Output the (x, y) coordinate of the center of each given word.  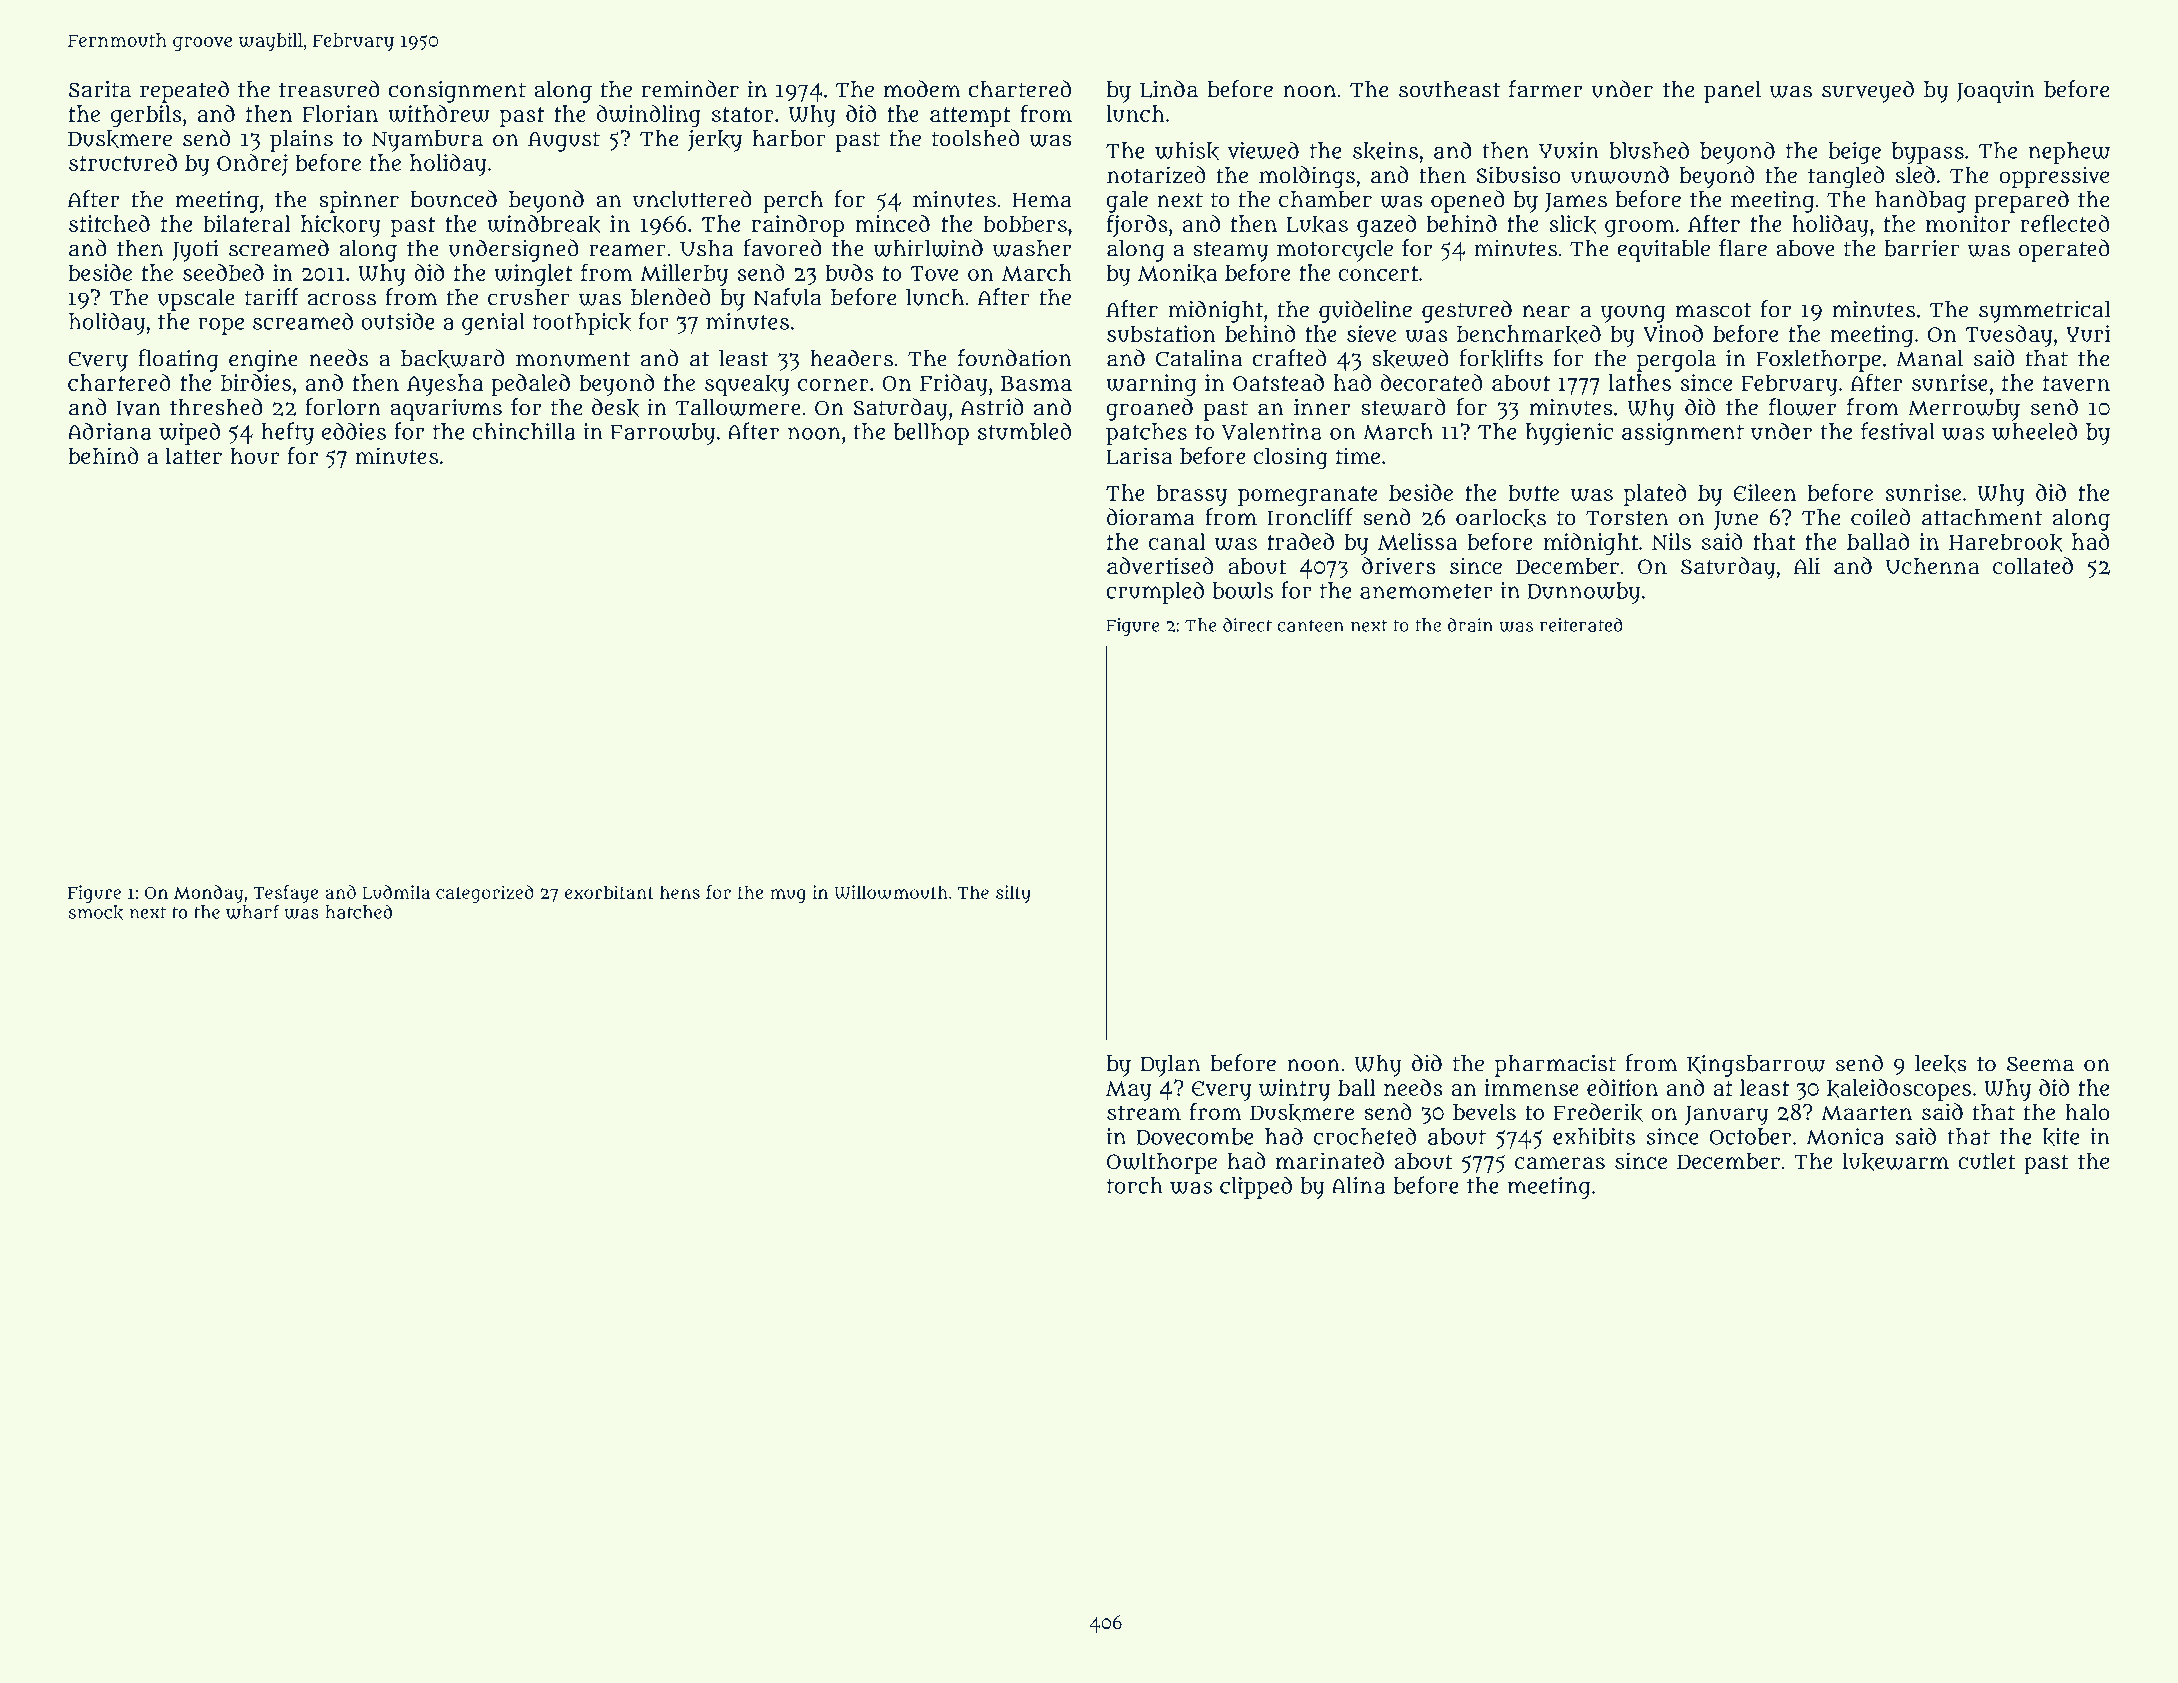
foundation (1015, 358)
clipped (1256, 1187)
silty (1013, 894)
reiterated (1581, 625)
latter (194, 455)
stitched (109, 223)
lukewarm (1896, 1161)
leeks (1941, 1064)
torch (1135, 1185)
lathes (1639, 382)
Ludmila (396, 892)
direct (1247, 625)
